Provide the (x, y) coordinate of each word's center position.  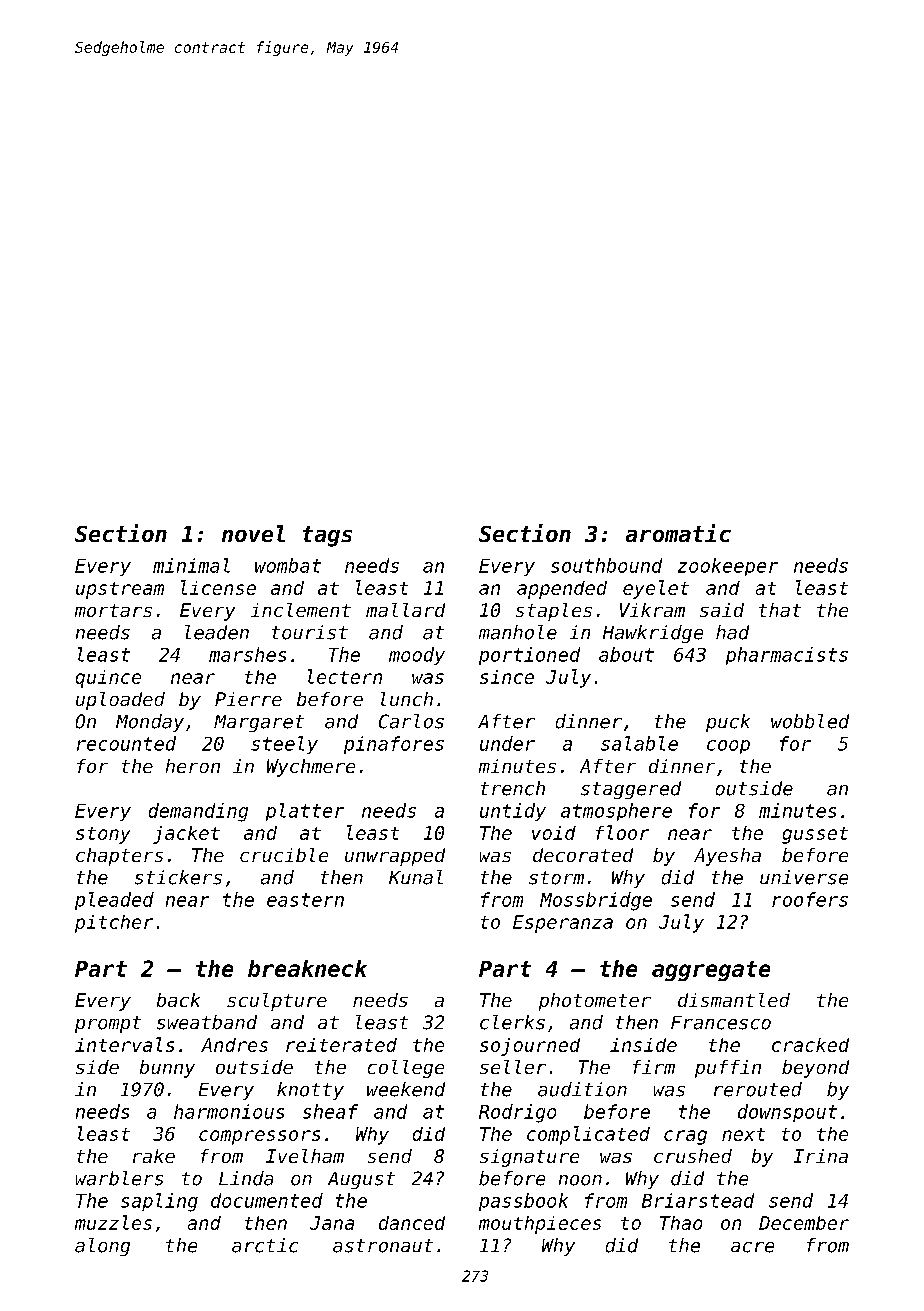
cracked (810, 1045)
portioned (529, 656)
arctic (265, 1245)
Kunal (416, 877)
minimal (191, 565)
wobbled (810, 721)
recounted (126, 743)
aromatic (678, 533)
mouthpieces (540, 1225)
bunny (167, 1069)
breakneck (307, 968)
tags (327, 536)
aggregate (711, 971)
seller (513, 1067)
